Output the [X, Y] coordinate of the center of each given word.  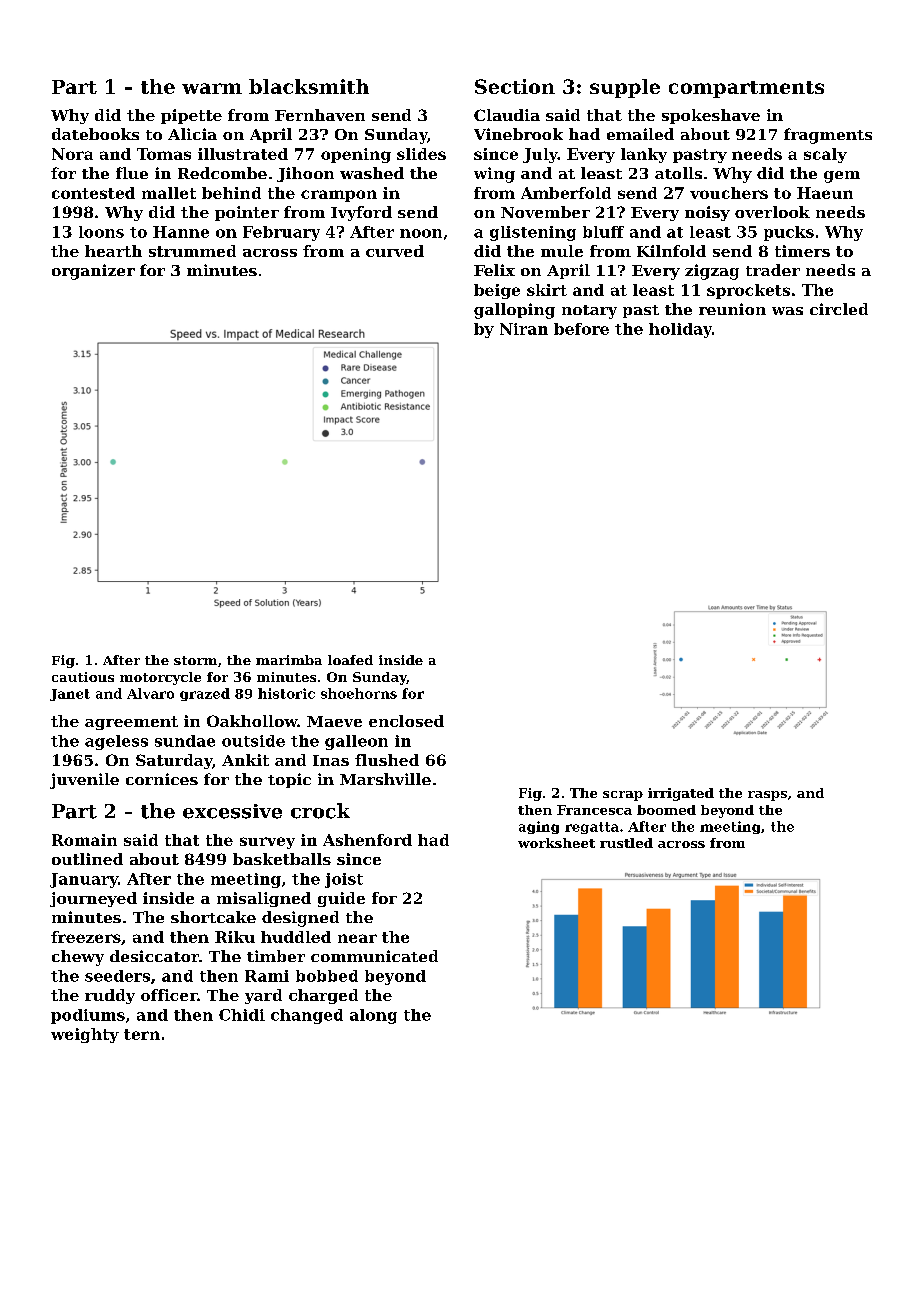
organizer [93, 272]
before [581, 329]
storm [195, 660]
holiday [680, 330]
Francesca [594, 810]
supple [625, 88]
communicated [374, 956]
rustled [626, 843]
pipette [191, 116]
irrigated [681, 794]
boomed [666, 810]
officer [169, 995]
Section [515, 86]
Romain [84, 840]
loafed [350, 660]
